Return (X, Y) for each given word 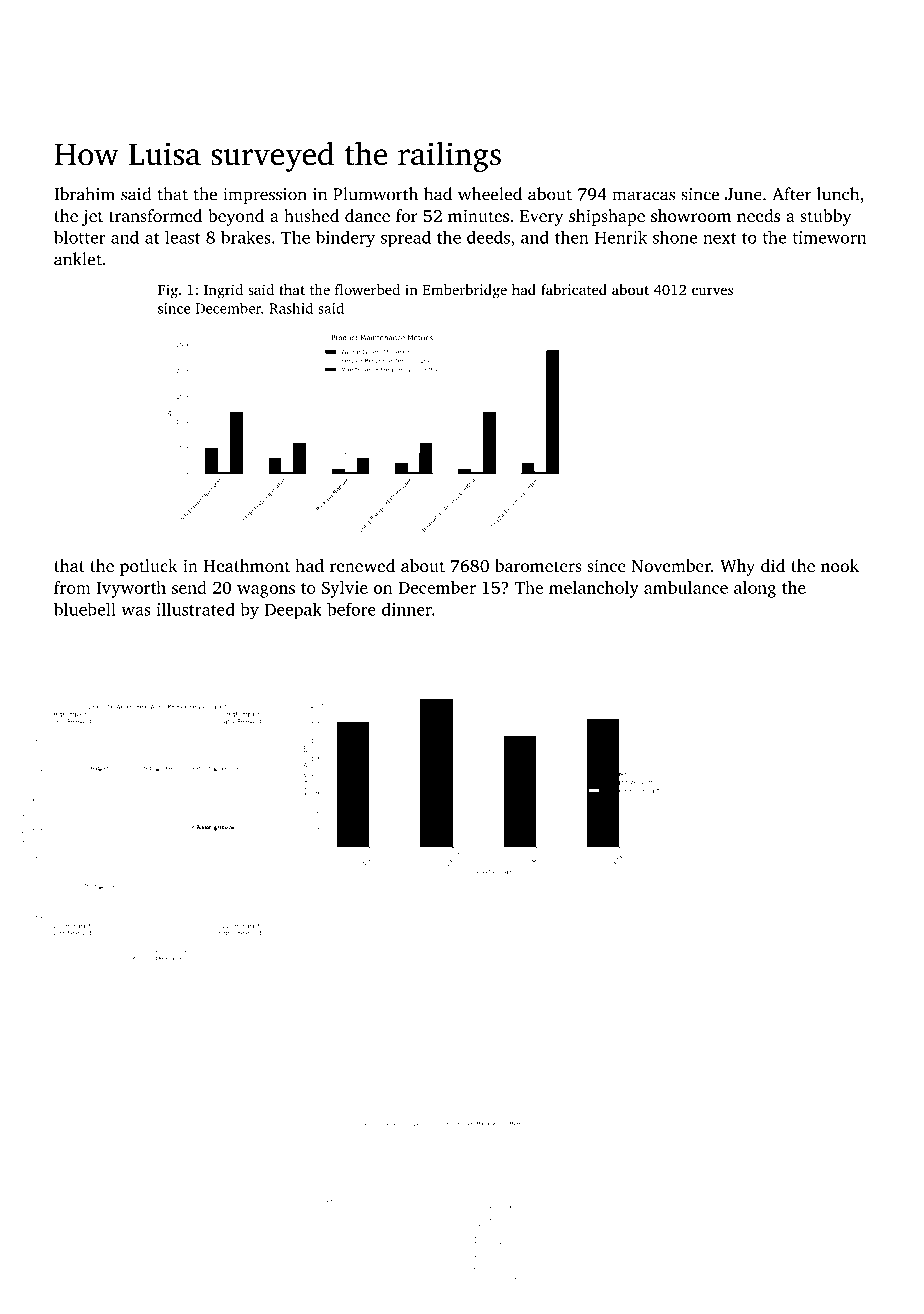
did (773, 565)
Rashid (291, 308)
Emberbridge (465, 291)
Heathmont (246, 565)
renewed (362, 565)
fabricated (574, 289)
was (136, 611)
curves (712, 291)
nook (840, 565)
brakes (246, 237)
